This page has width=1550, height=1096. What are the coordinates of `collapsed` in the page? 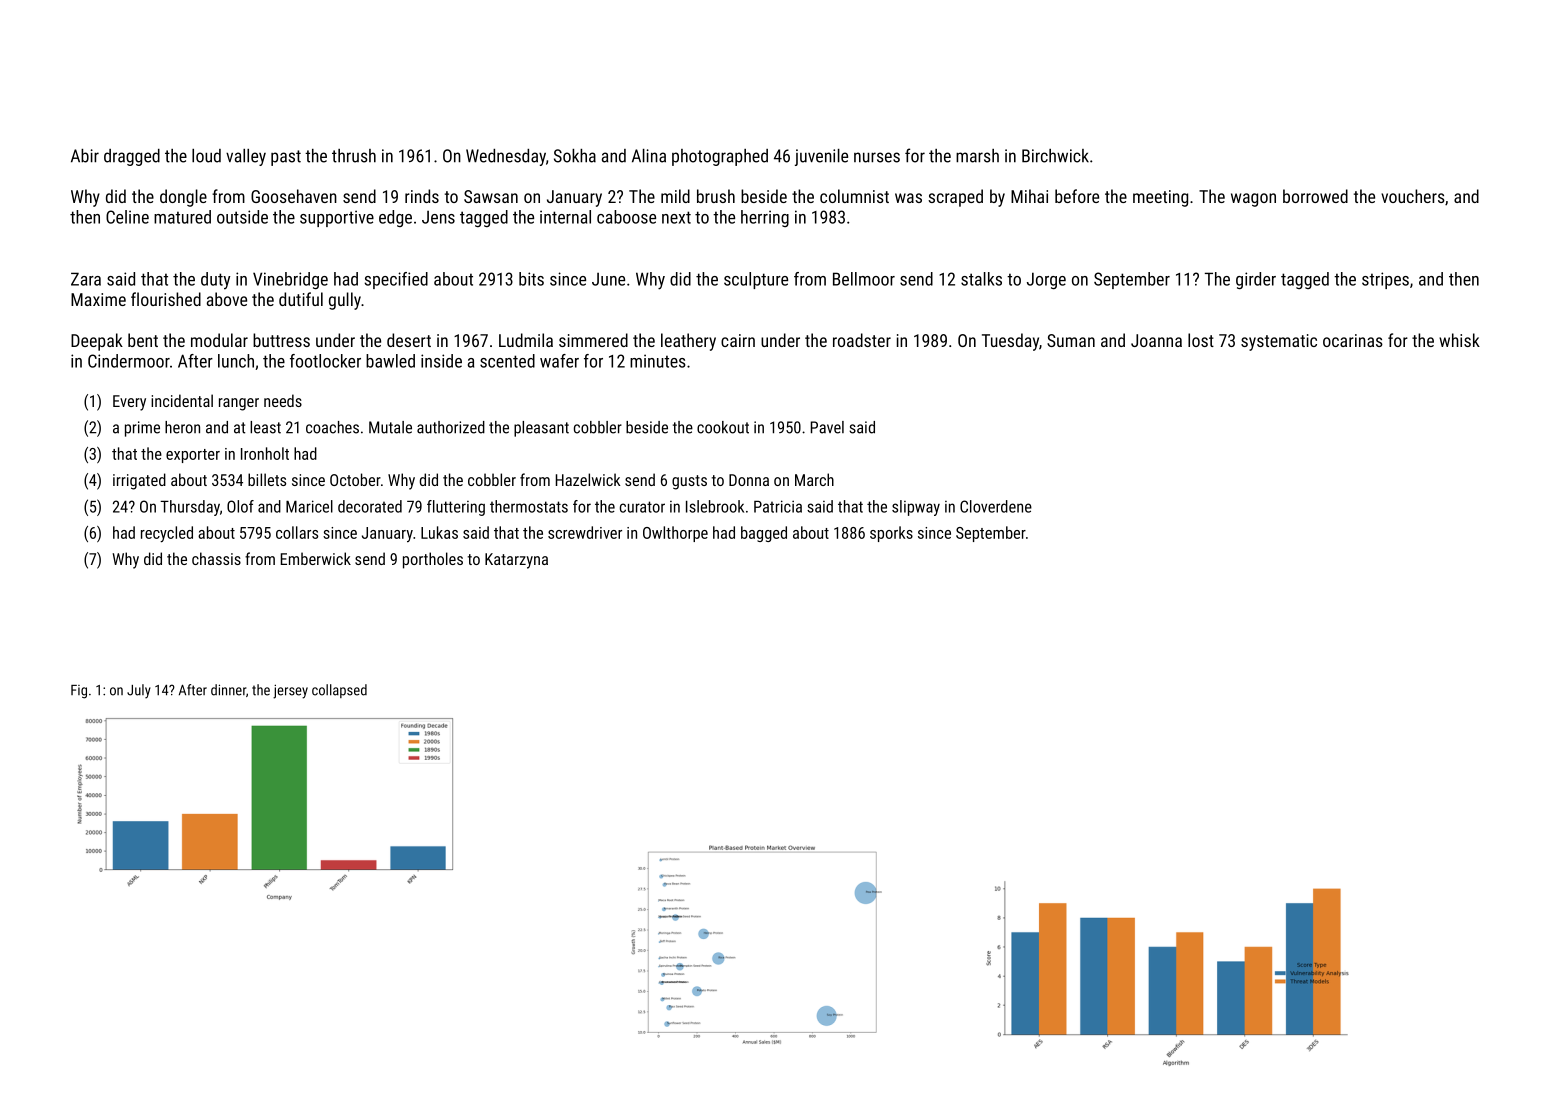 It's located at (339, 691).
